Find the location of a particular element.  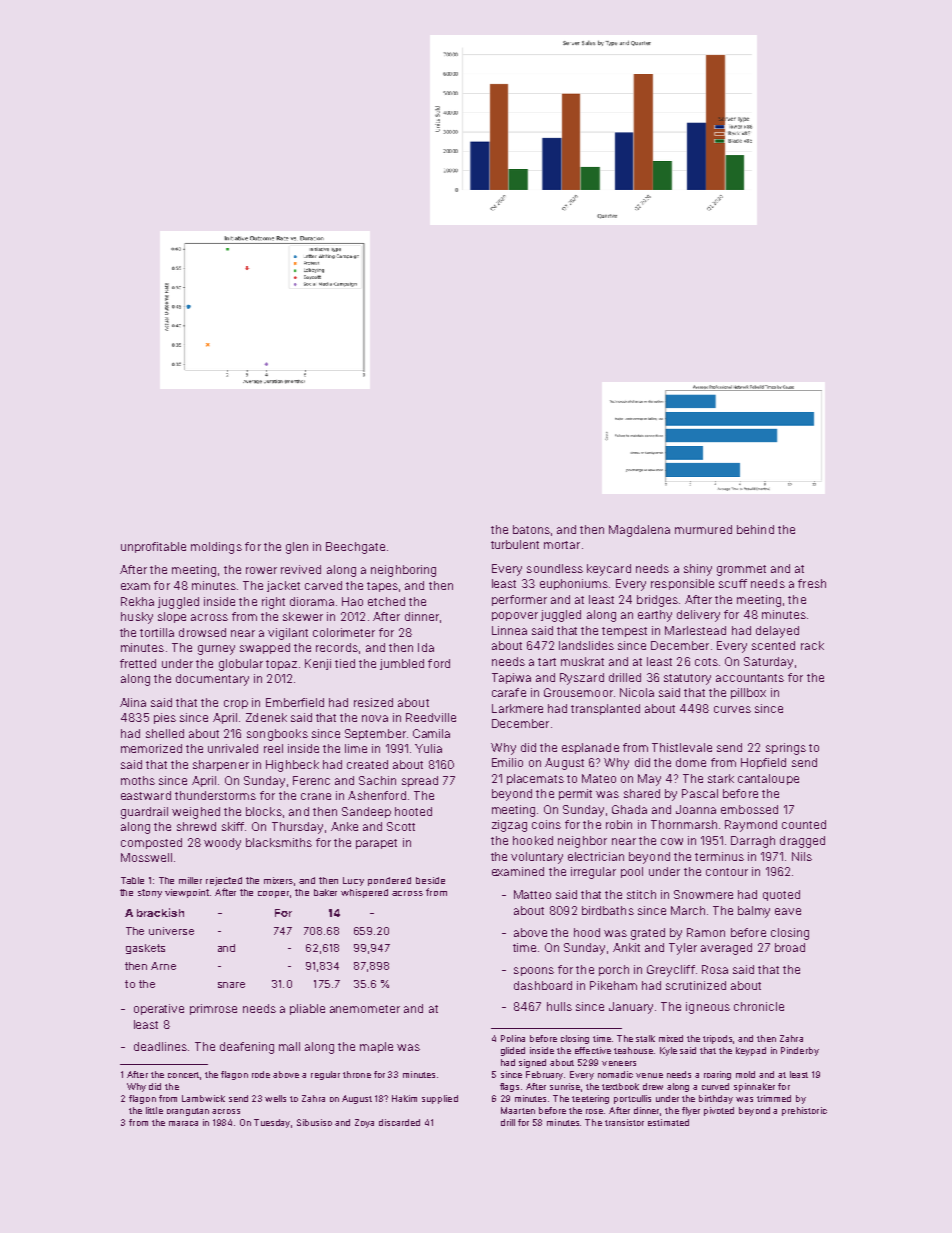

springs is located at coordinates (786, 749).
